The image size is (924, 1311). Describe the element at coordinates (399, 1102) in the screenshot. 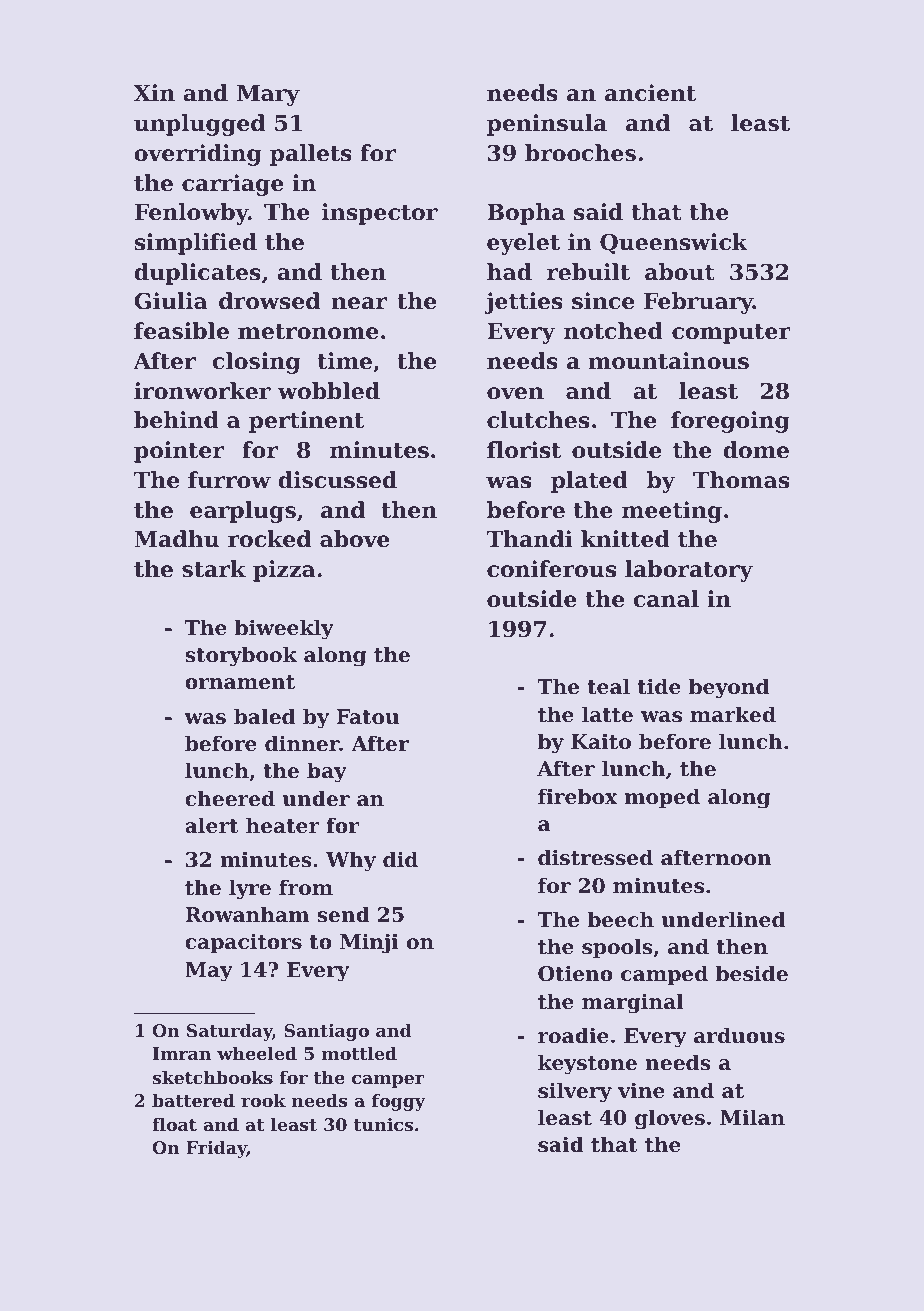

I see `foggy` at that location.
